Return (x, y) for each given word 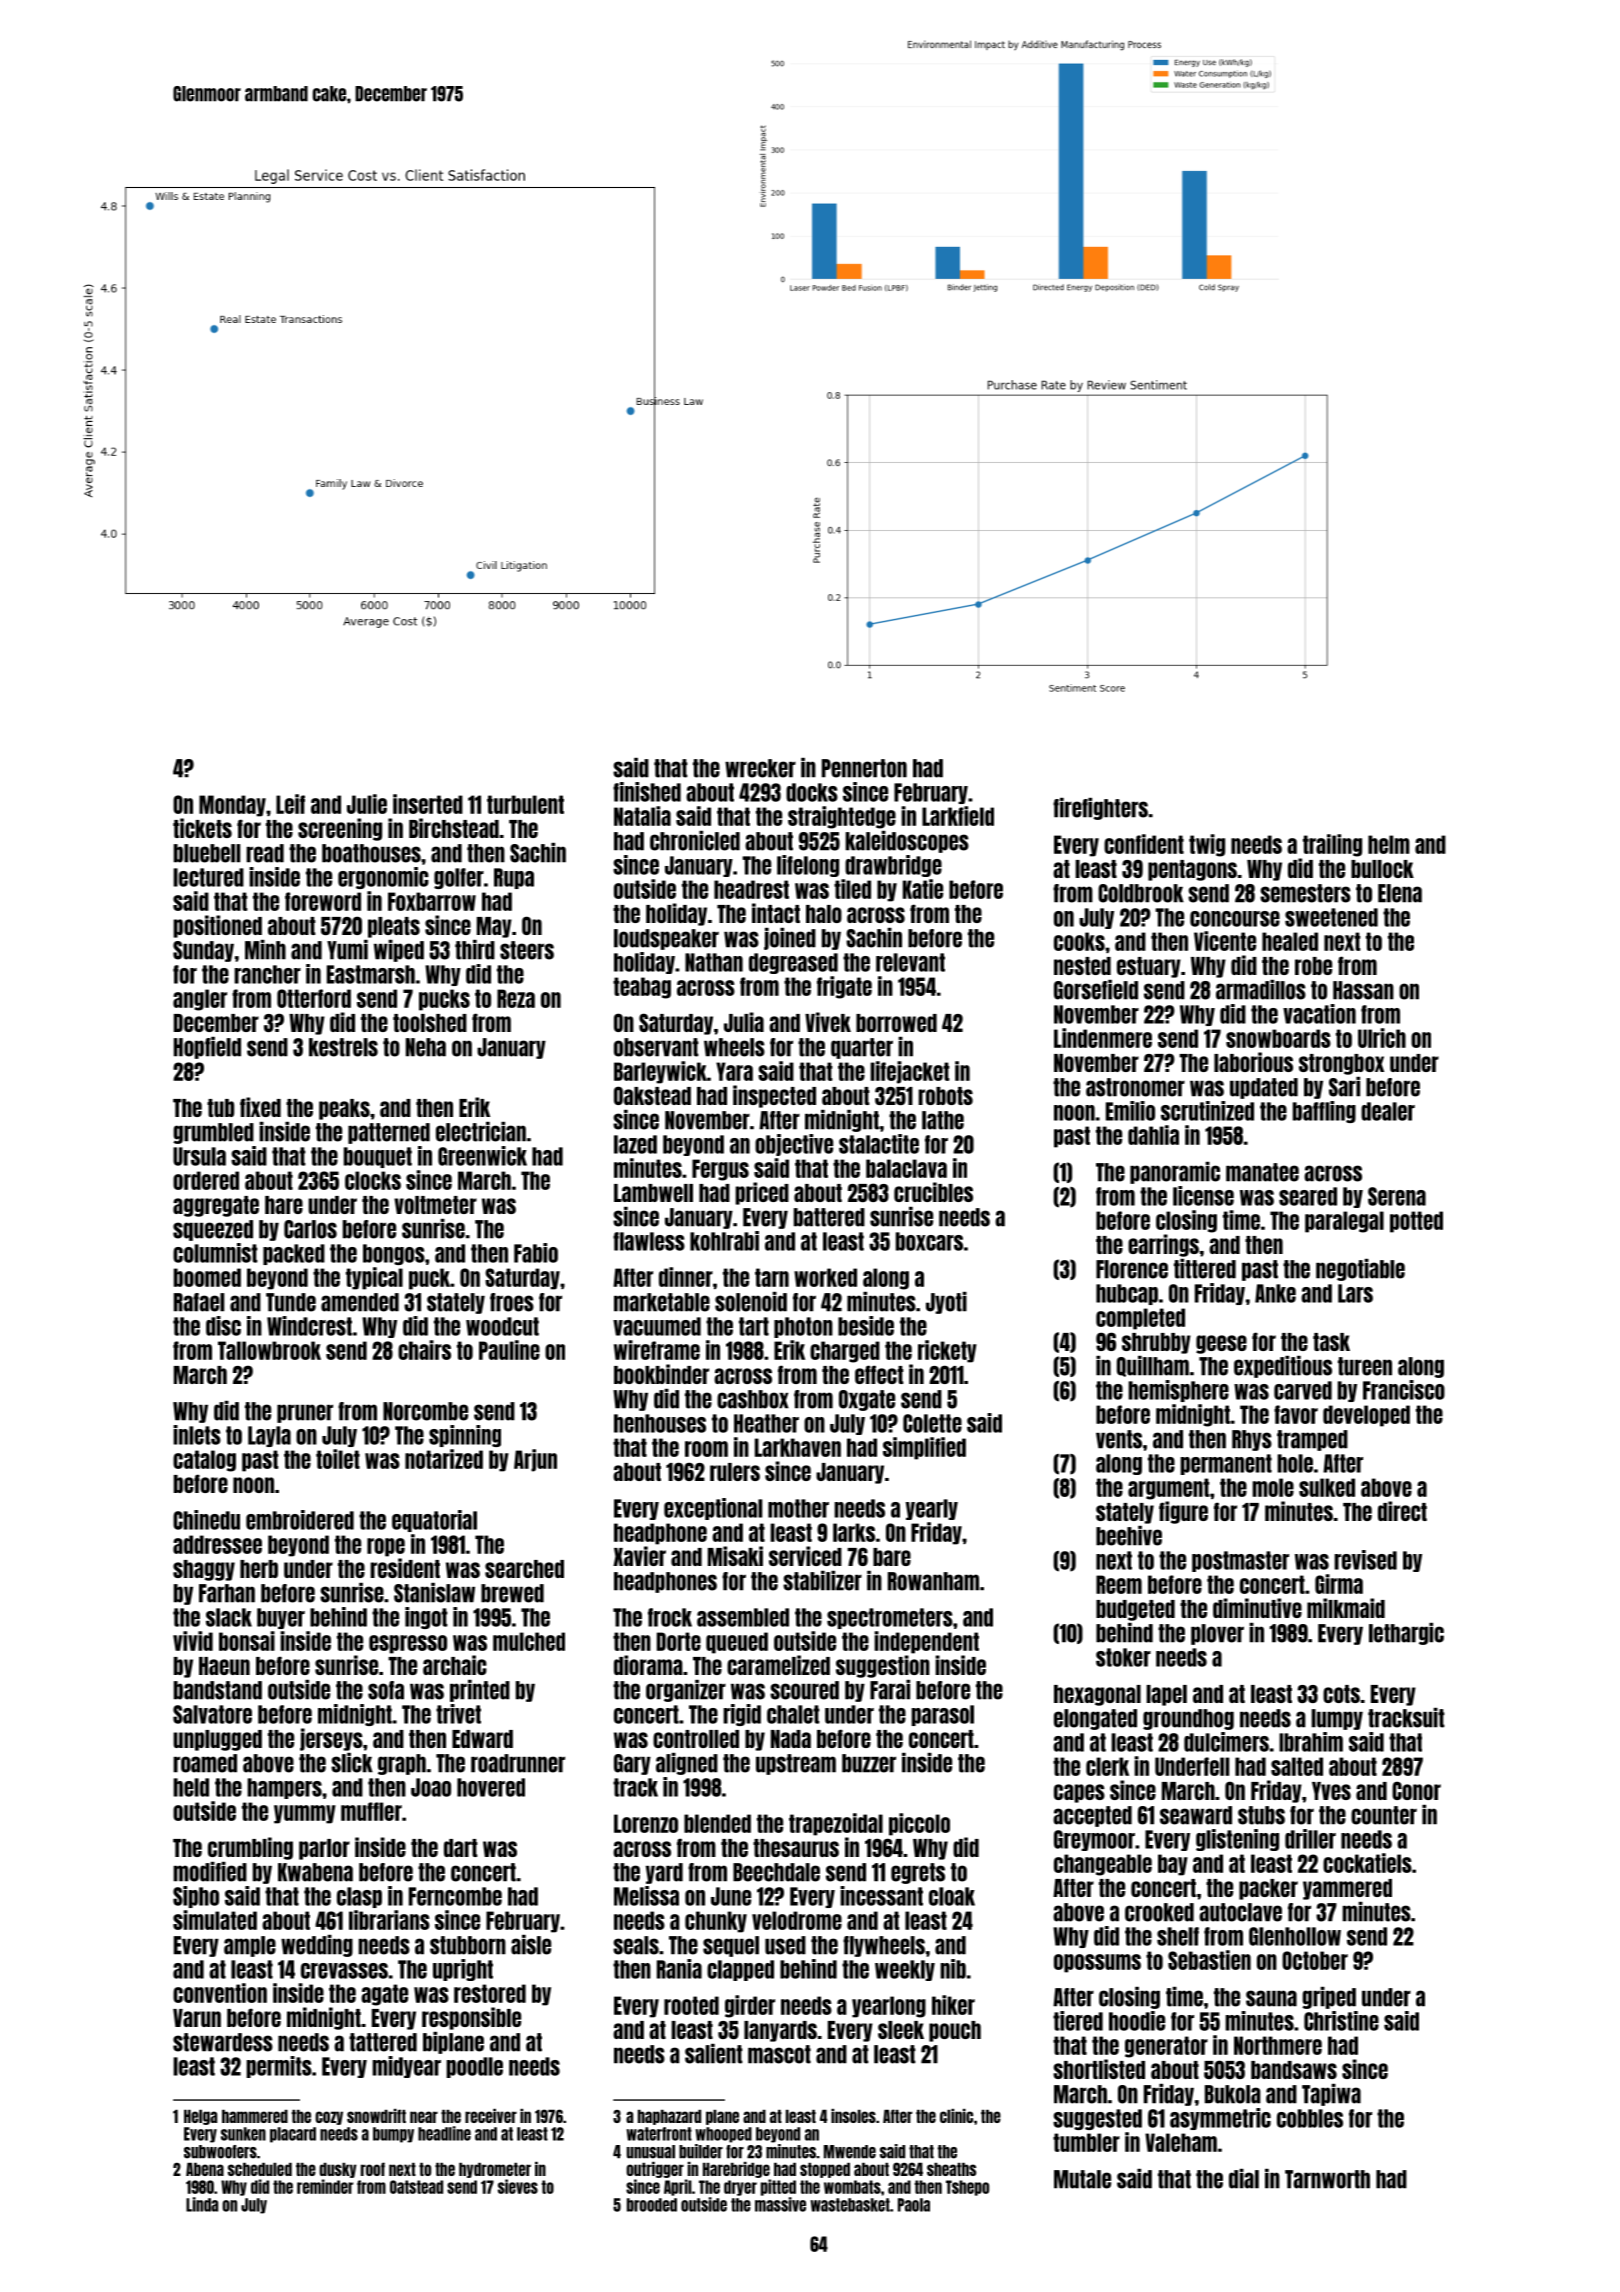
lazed (635, 1144)
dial (1244, 2179)
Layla (269, 1436)
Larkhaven (798, 1447)
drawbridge (893, 866)
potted (1416, 1222)
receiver (491, 2116)
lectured (208, 877)
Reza (516, 998)
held (191, 1787)
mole (1273, 1487)
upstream (796, 1764)
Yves (1331, 1791)
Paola (914, 2205)
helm (1389, 844)
